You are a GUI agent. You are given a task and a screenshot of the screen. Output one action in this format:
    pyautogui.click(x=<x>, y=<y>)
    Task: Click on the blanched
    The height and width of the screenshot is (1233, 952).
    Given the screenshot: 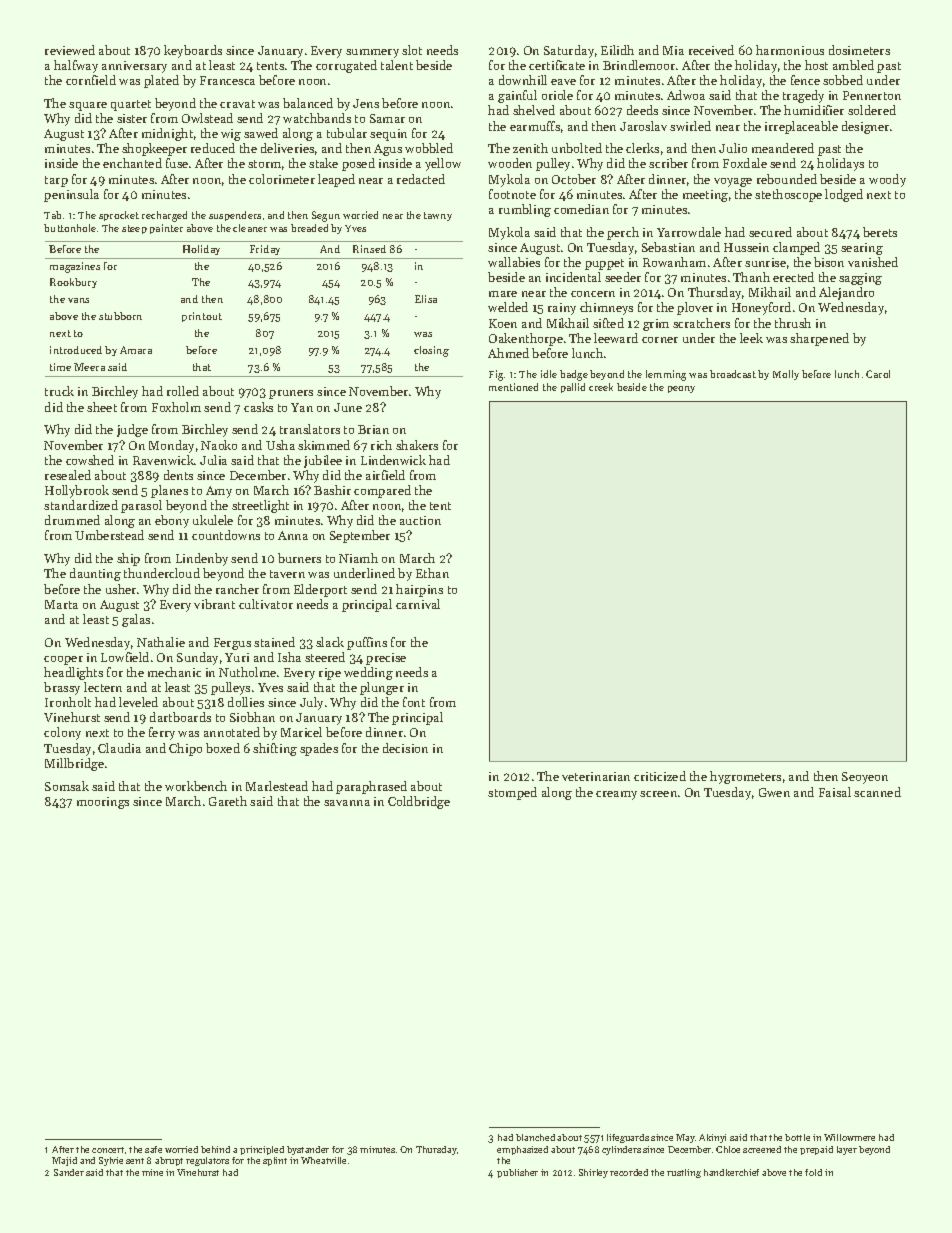 What is the action you would take?
    pyautogui.click(x=535, y=1137)
